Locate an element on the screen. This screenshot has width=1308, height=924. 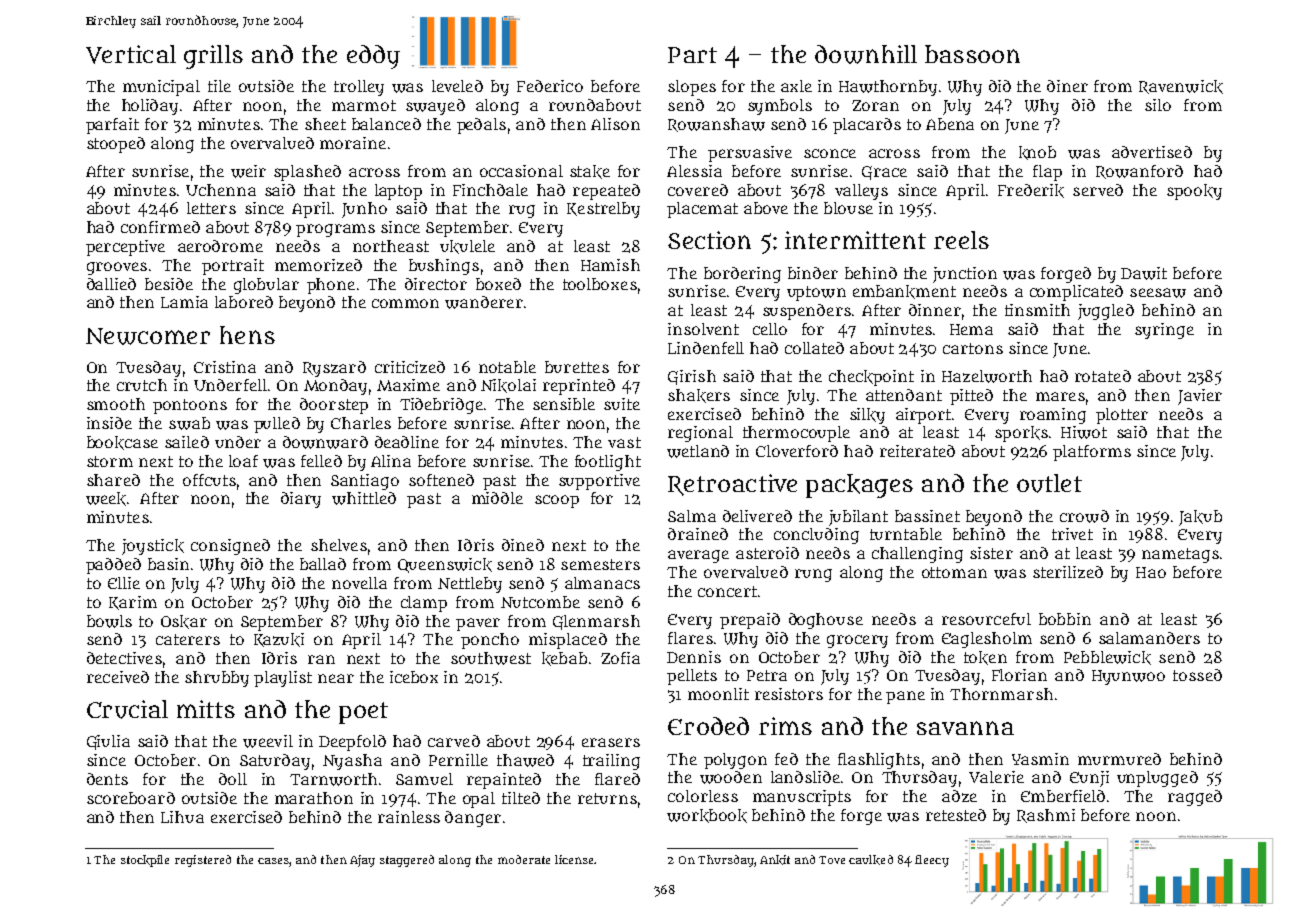
shakers is located at coordinates (699, 396).
